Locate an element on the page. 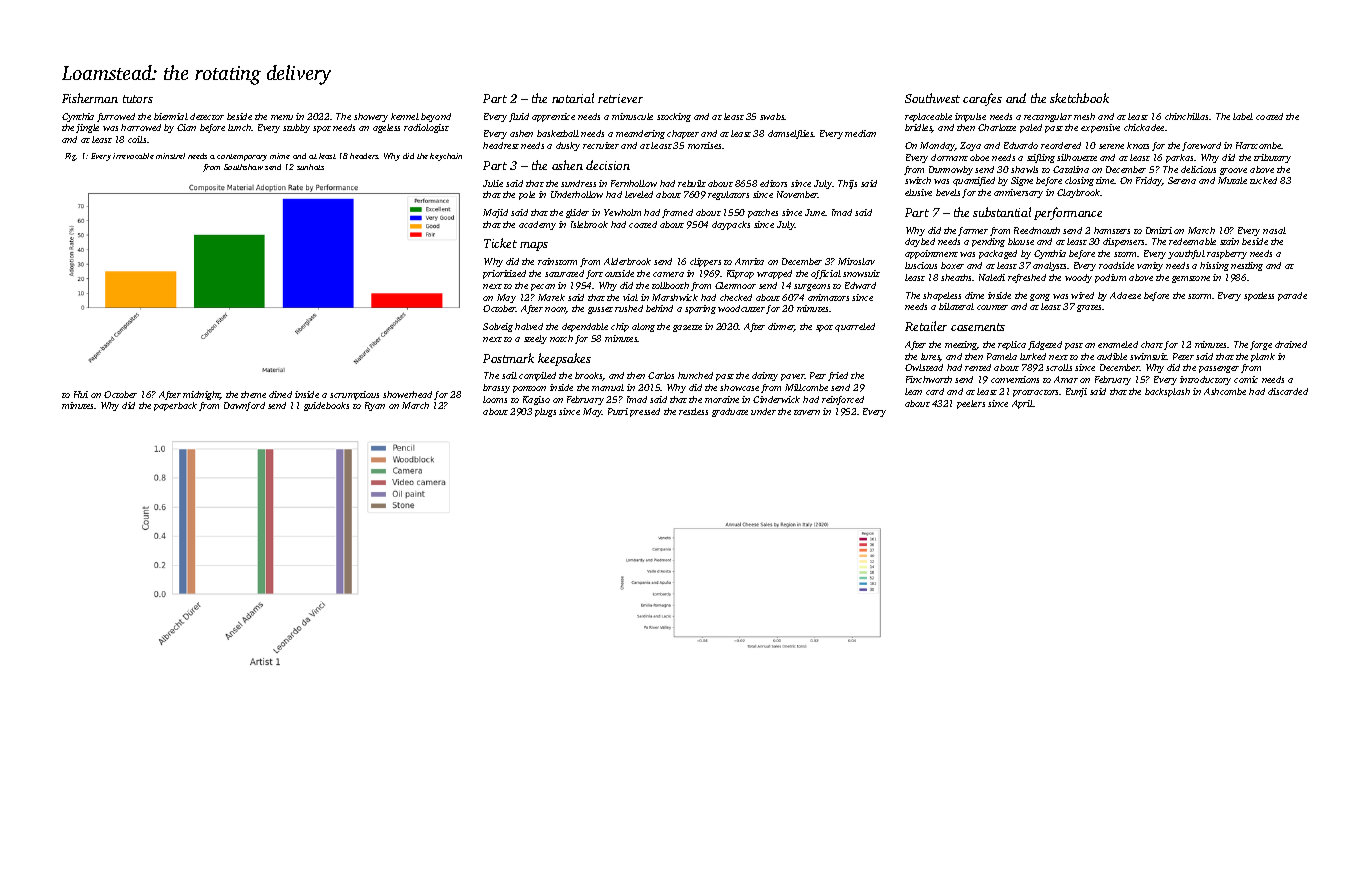 This image has height=887, width=1372. tucked is located at coordinates (1263, 180).
